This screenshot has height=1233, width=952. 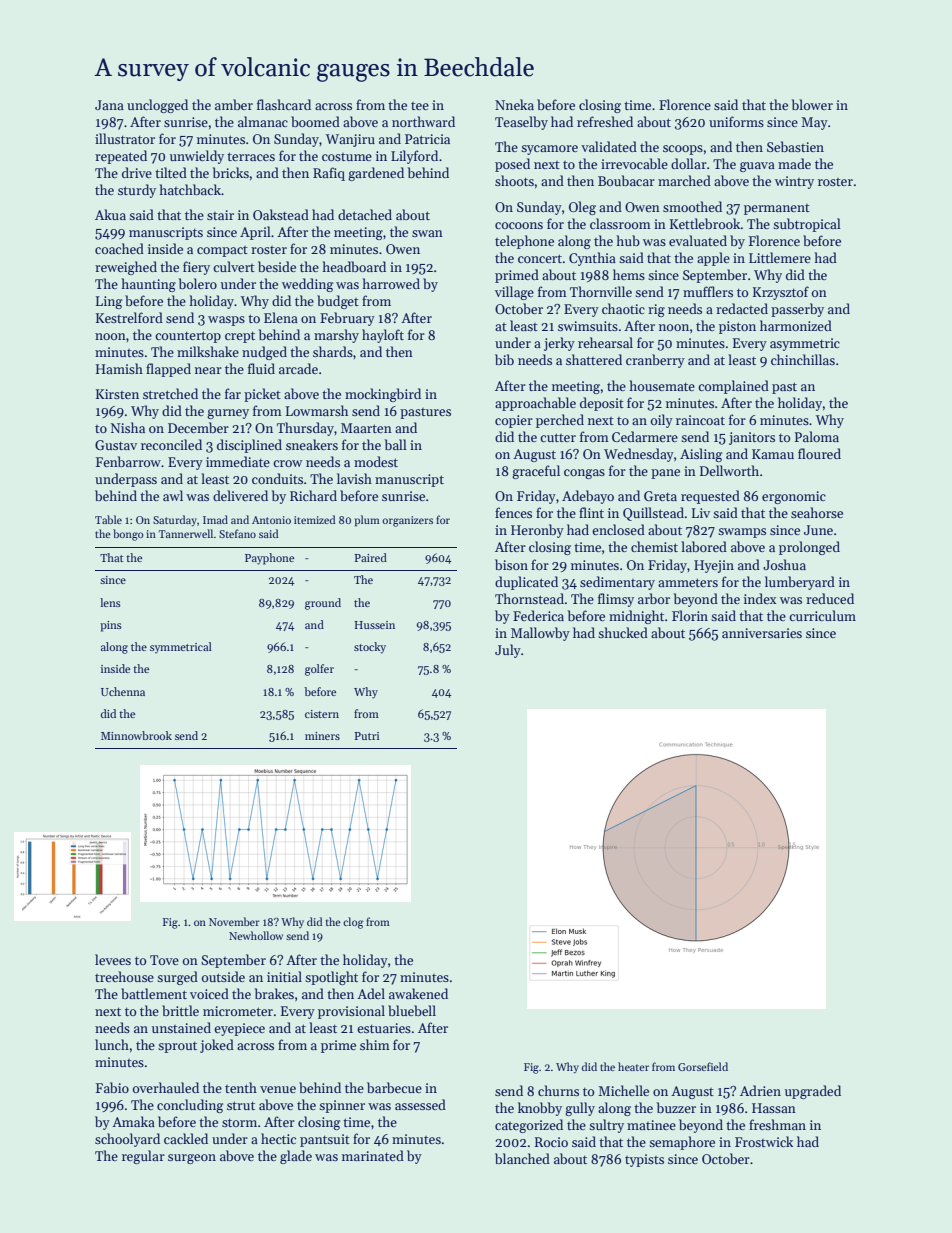 I want to click on Newhollow, so click(x=256, y=935).
